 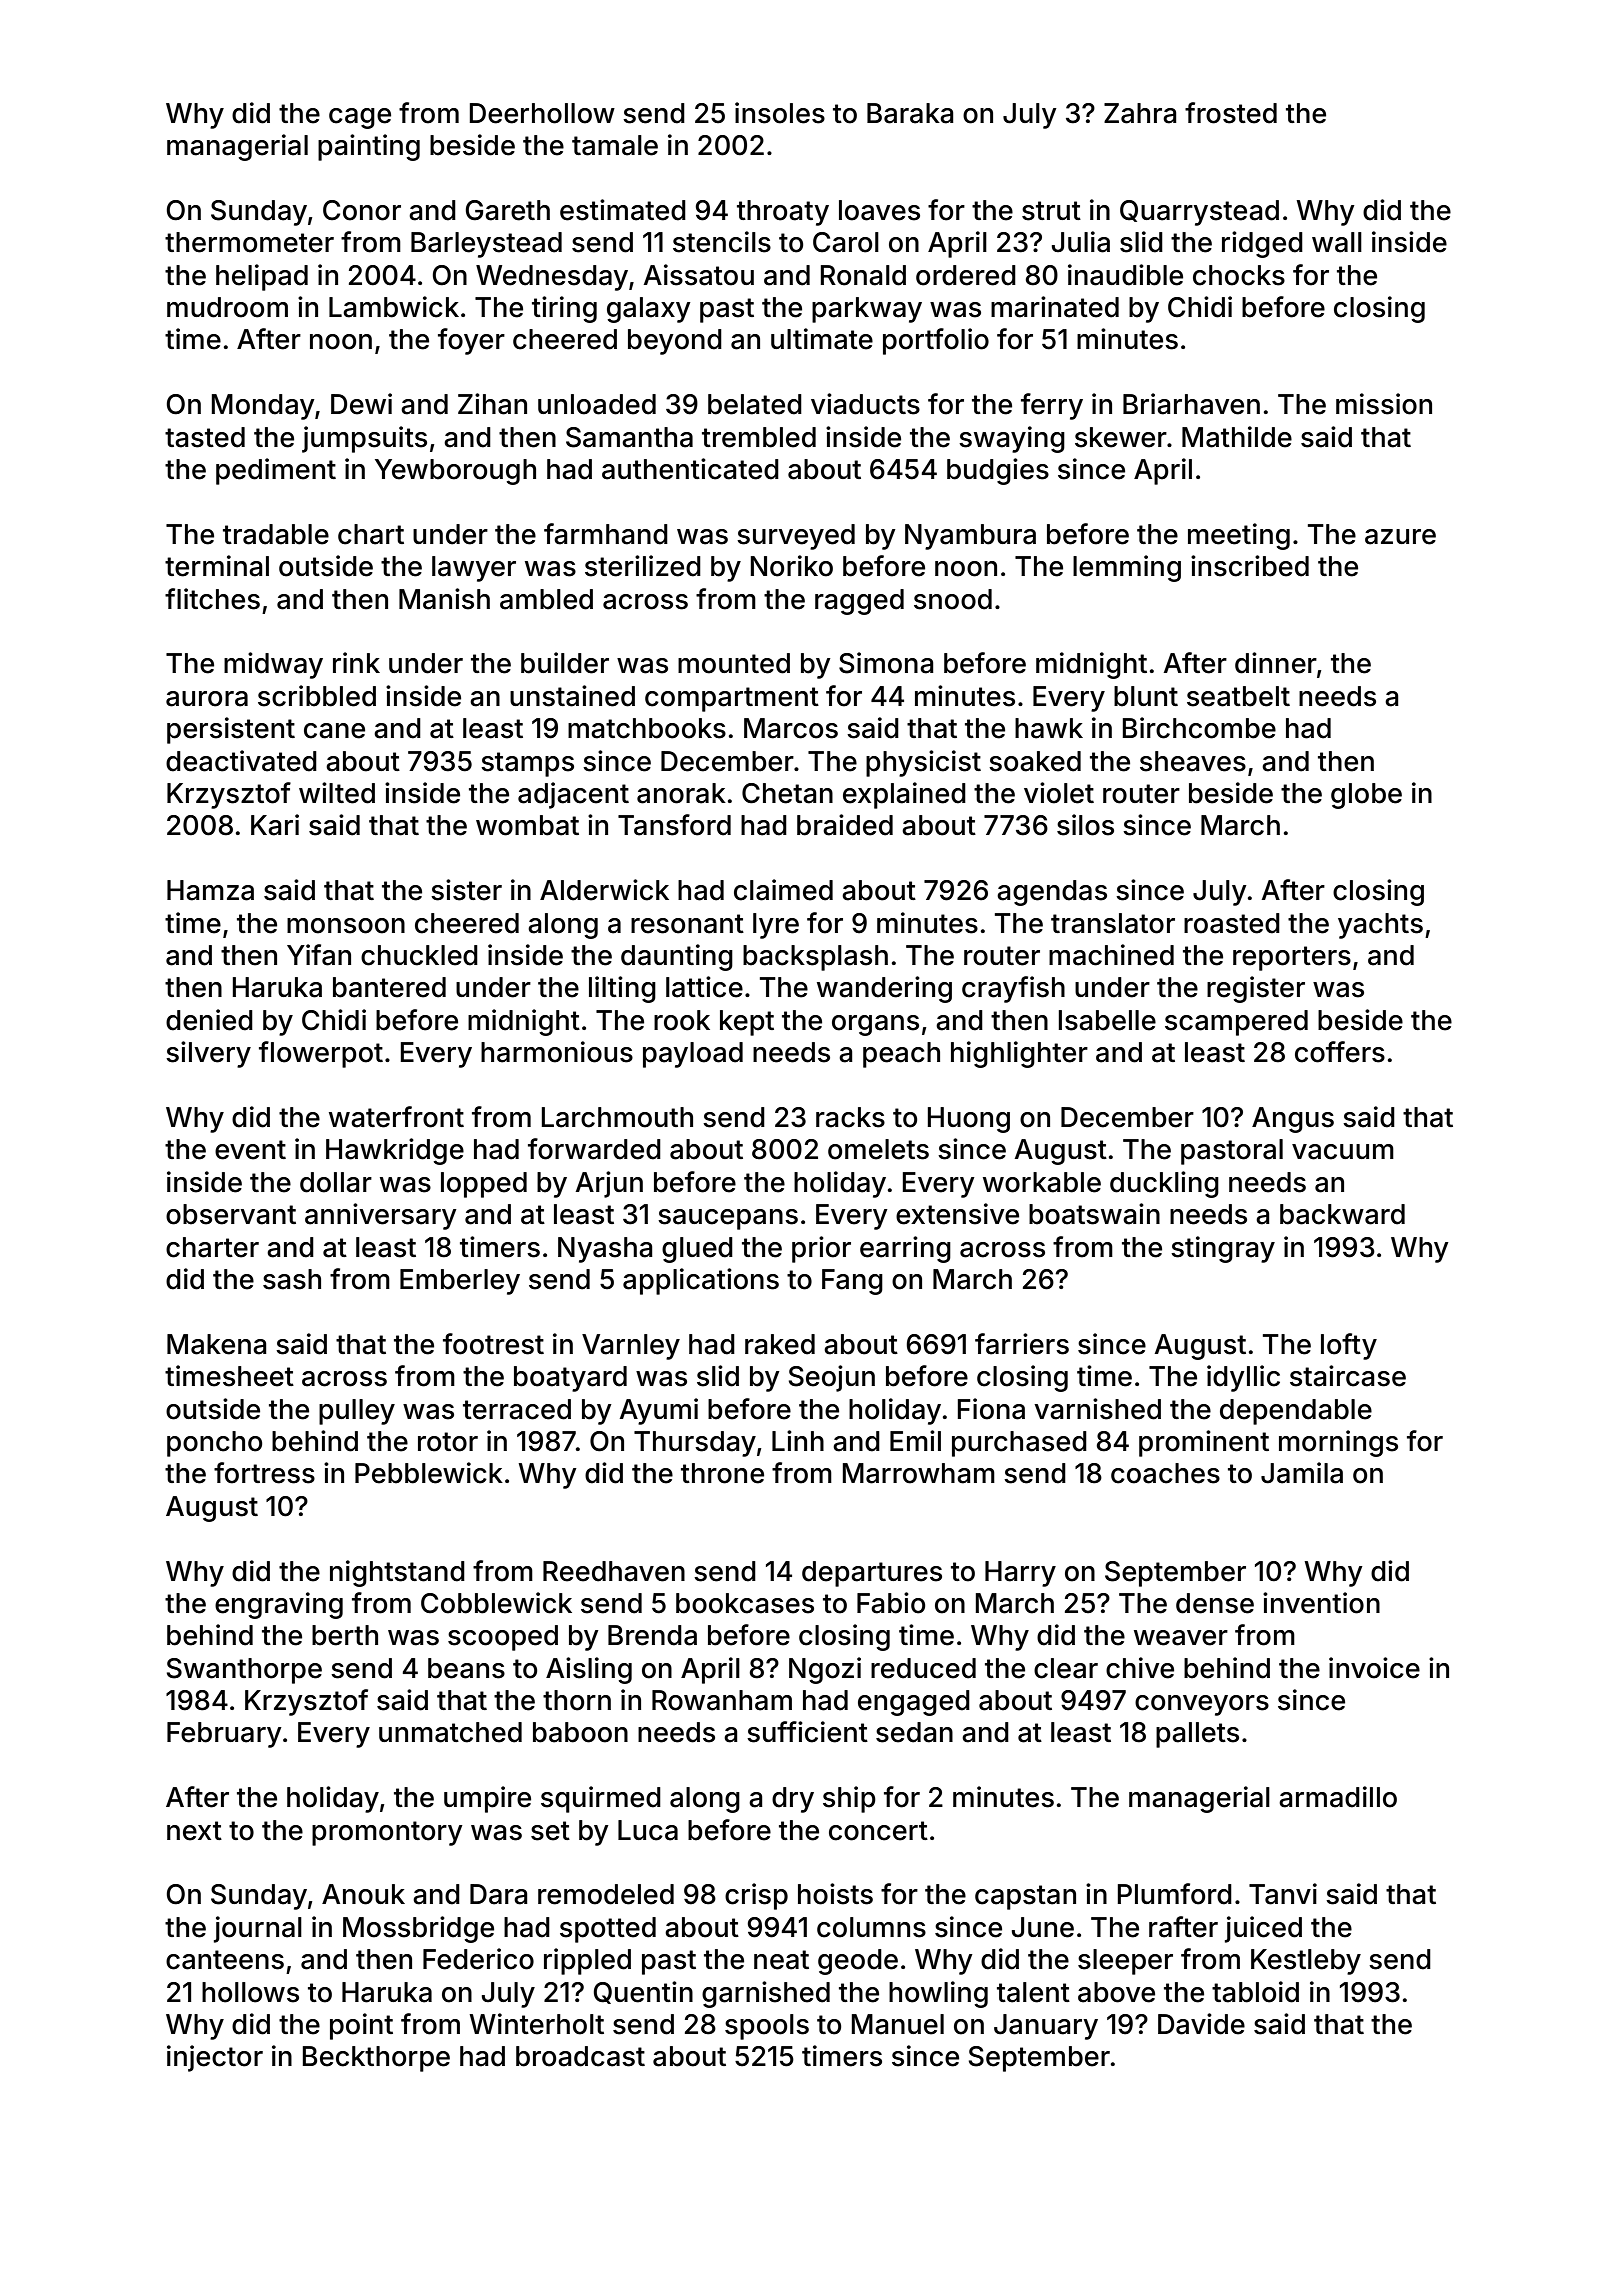 What do you see at coordinates (1197, 1735) in the screenshot?
I see `pallets` at bounding box center [1197, 1735].
